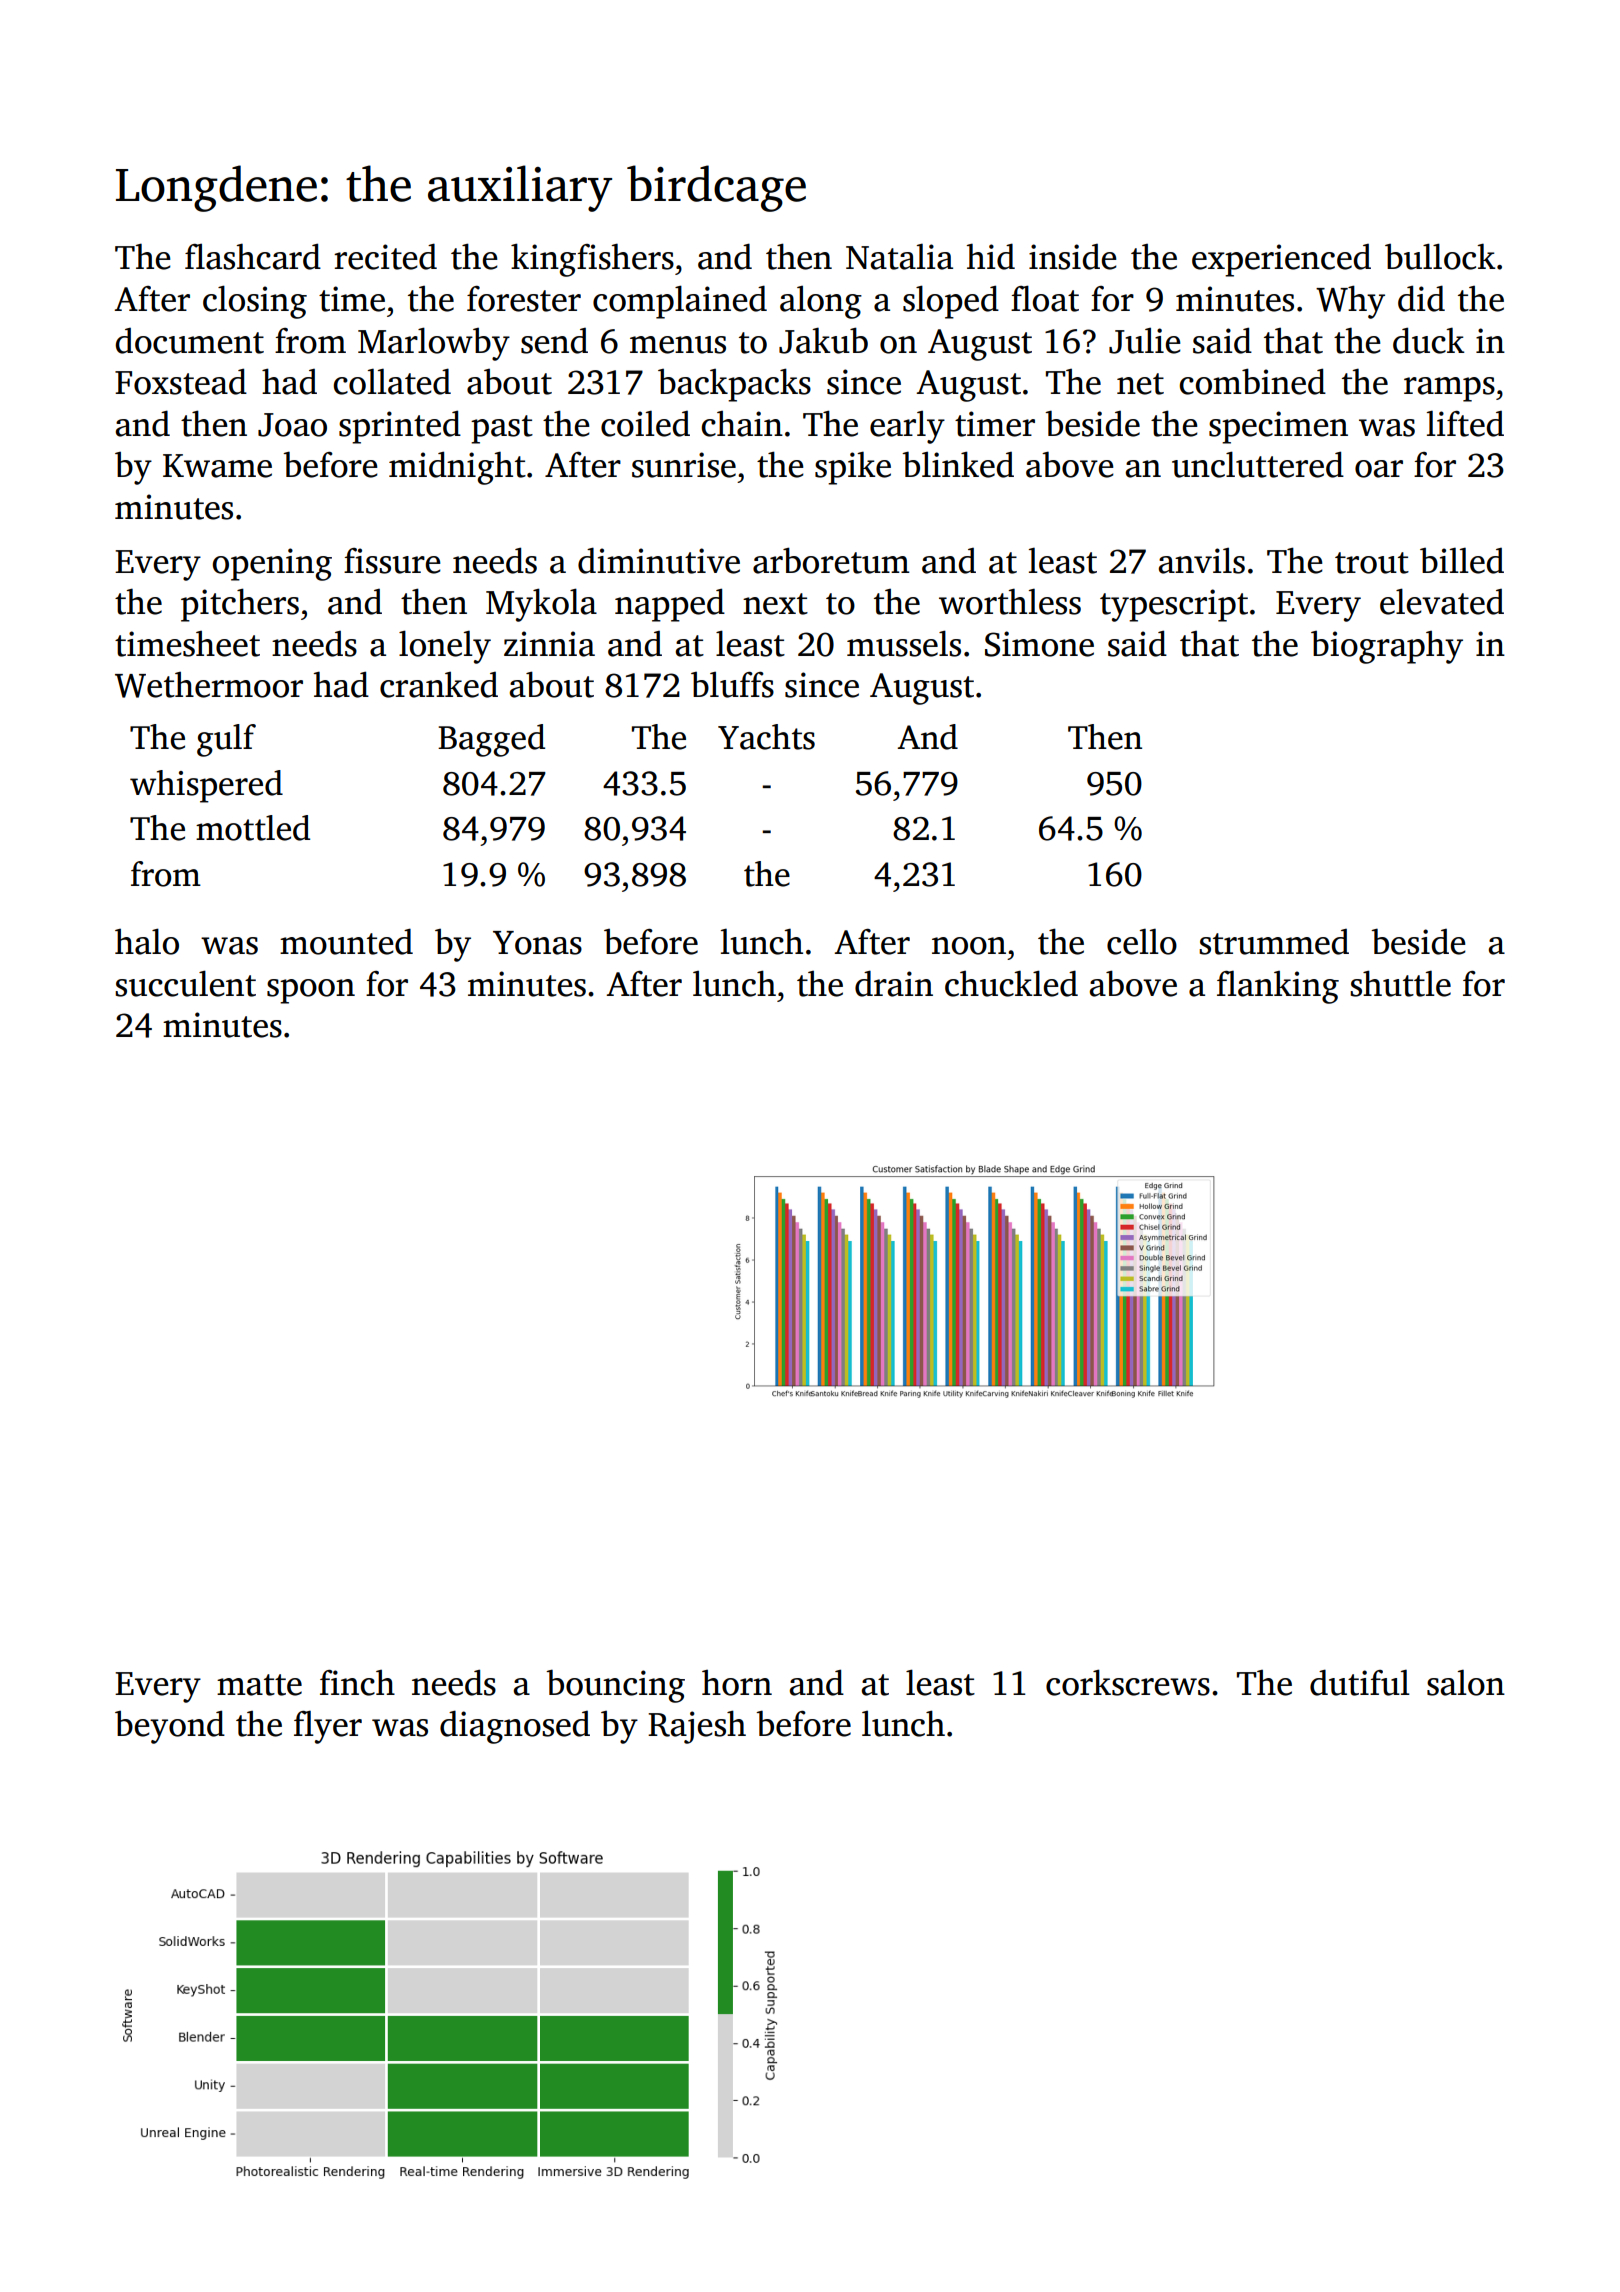  I want to click on horn, so click(737, 1683).
